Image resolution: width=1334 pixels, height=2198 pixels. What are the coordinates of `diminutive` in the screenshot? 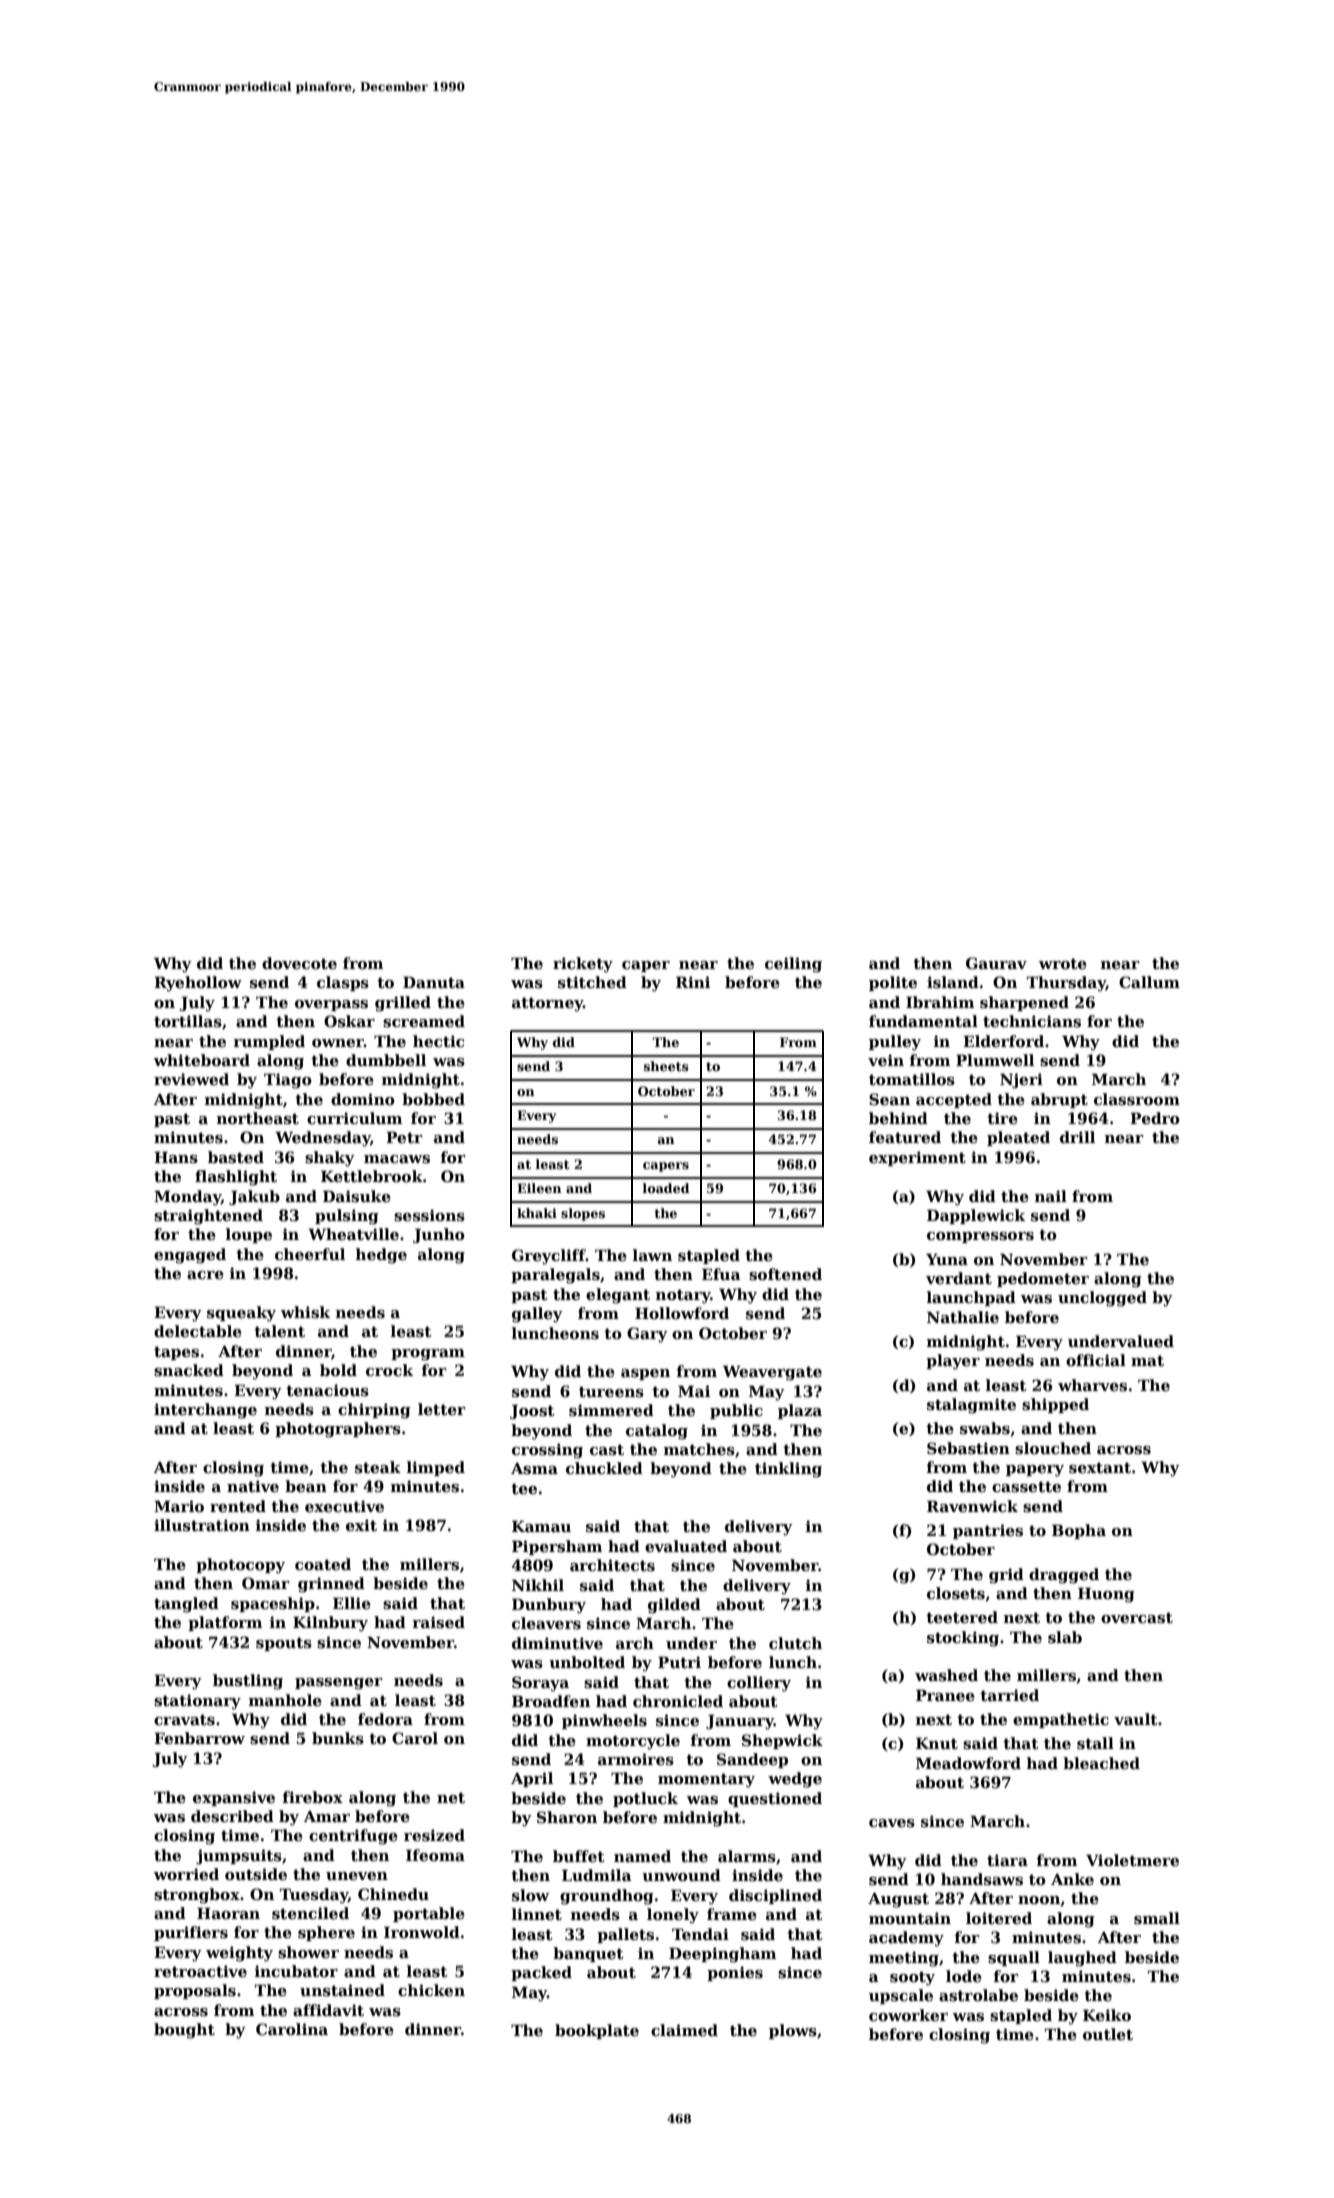 It's located at (557, 1643).
